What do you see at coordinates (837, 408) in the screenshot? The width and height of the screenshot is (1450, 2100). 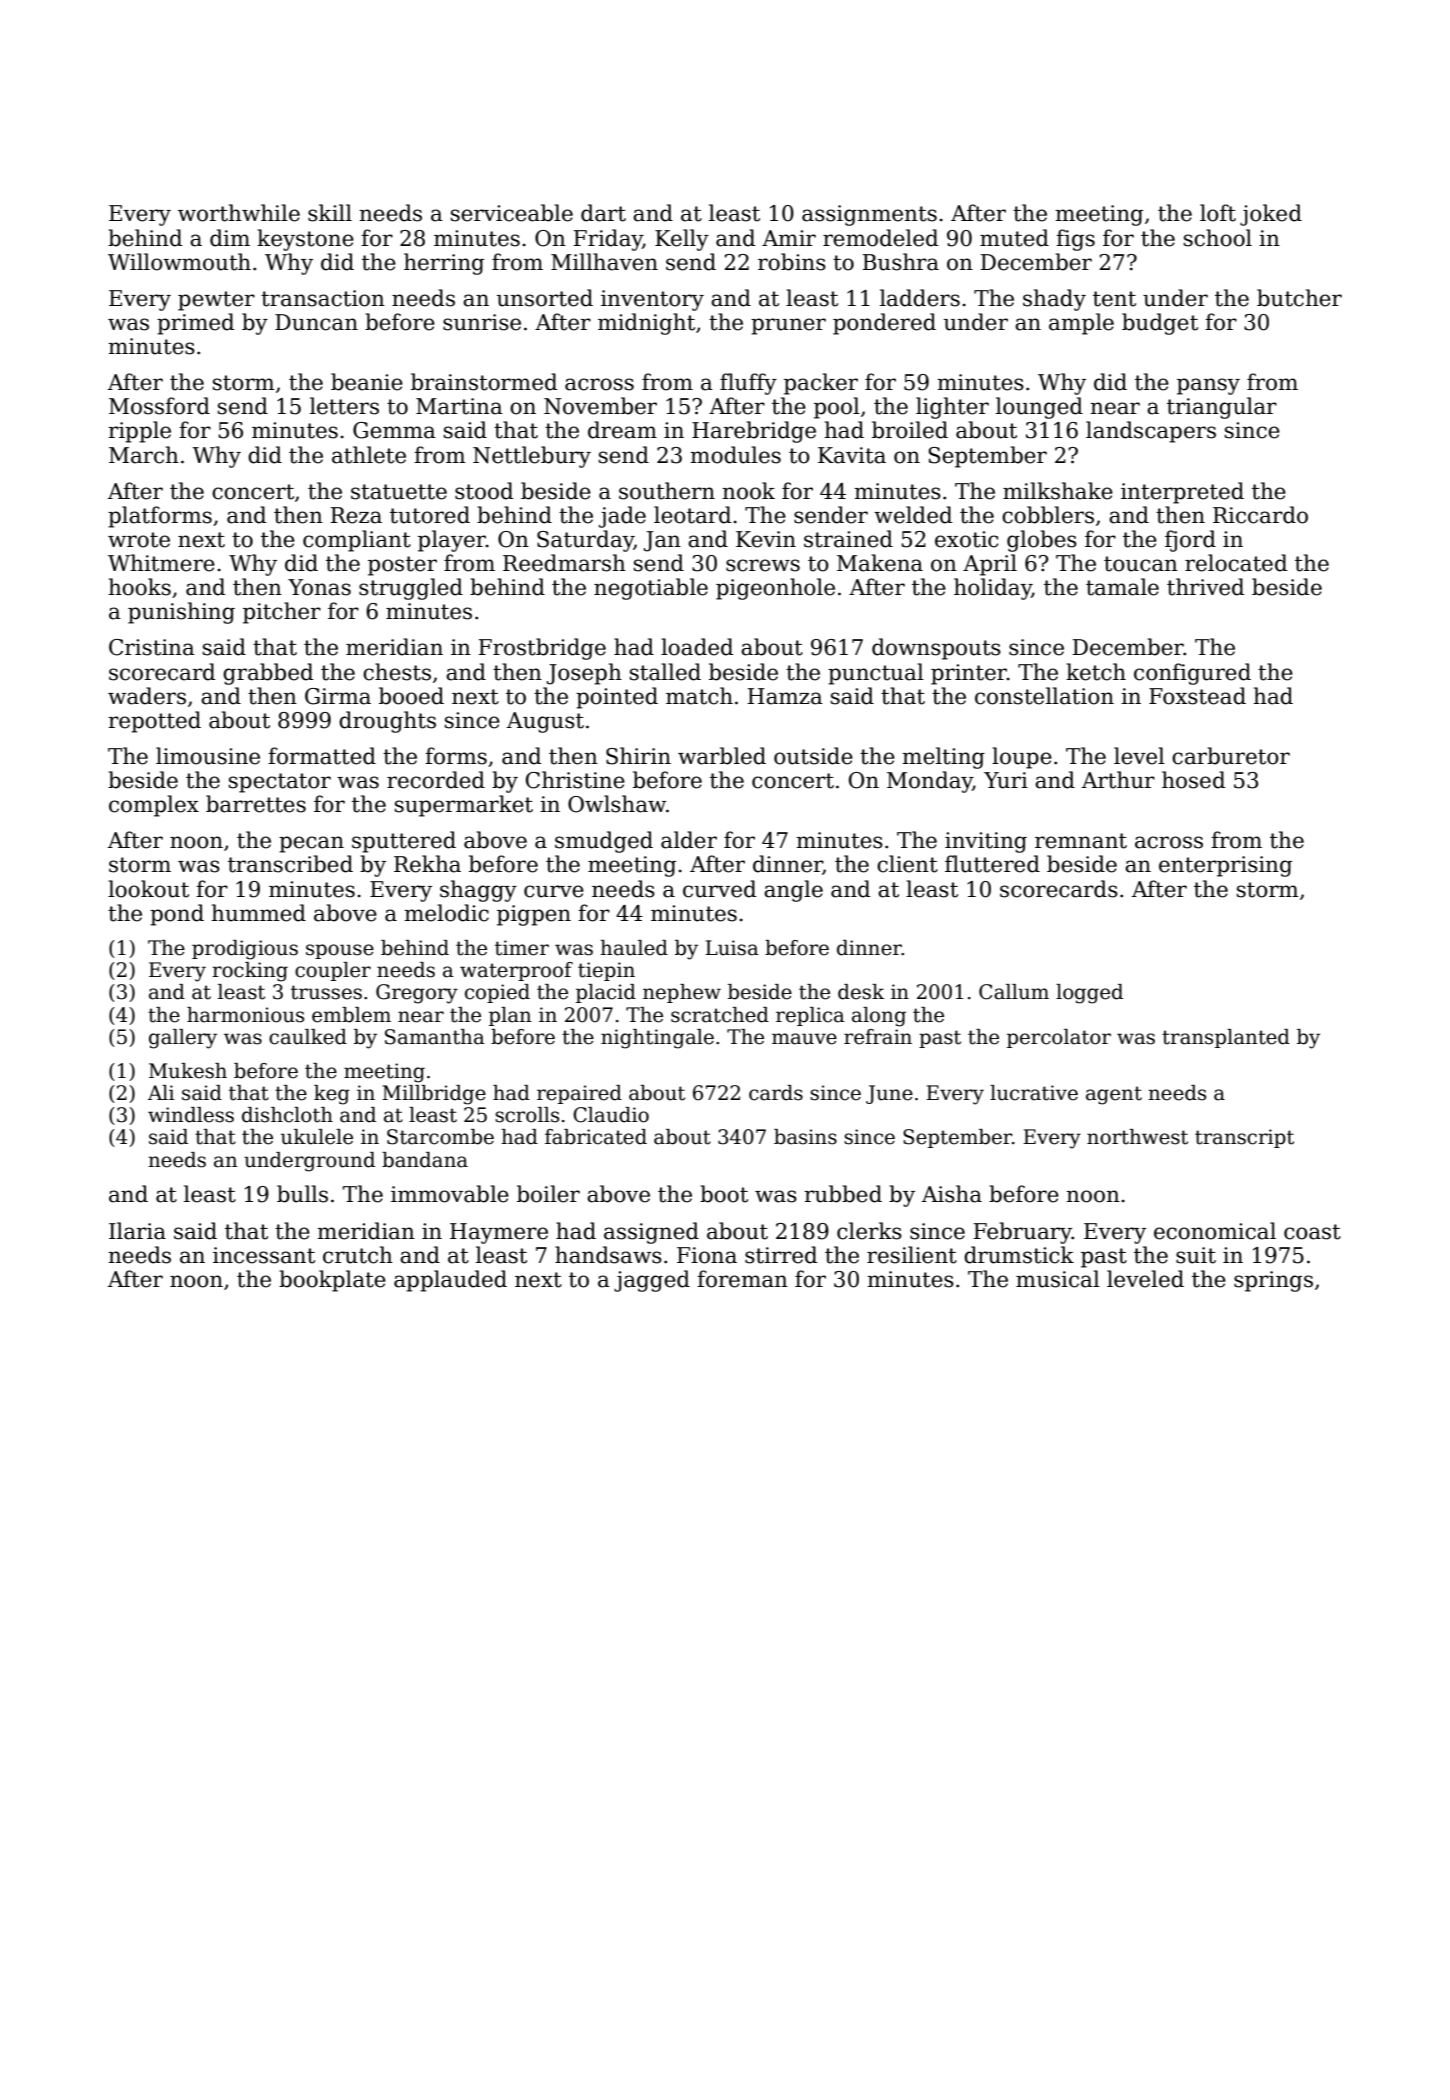 I see `pool` at bounding box center [837, 408].
